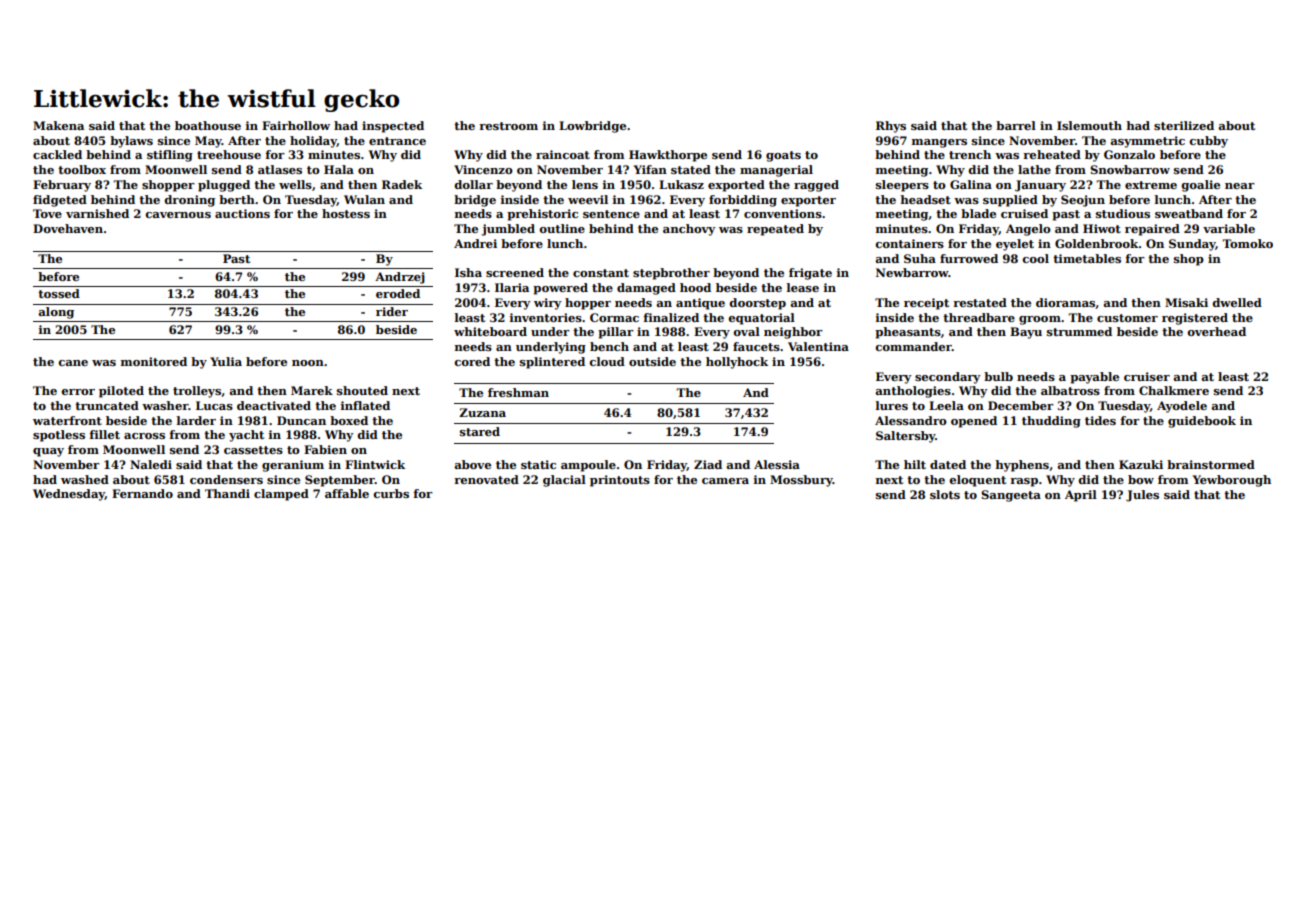 The image size is (1308, 924). I want to click on outline, so click(562, 228).
